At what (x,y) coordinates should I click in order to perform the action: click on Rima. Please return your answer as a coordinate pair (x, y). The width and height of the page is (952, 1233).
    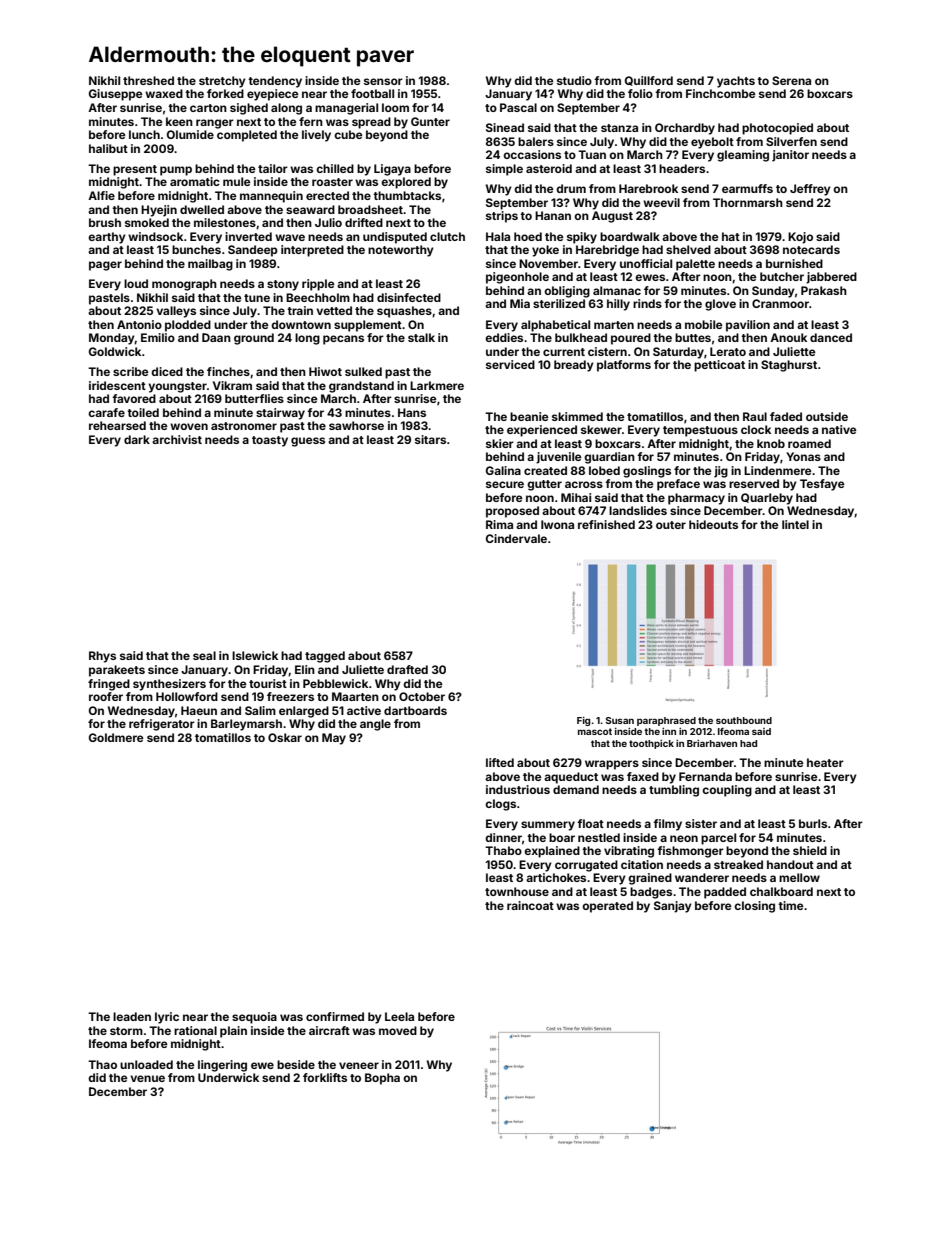
    Looking at the image, I should click on (499, 524).
